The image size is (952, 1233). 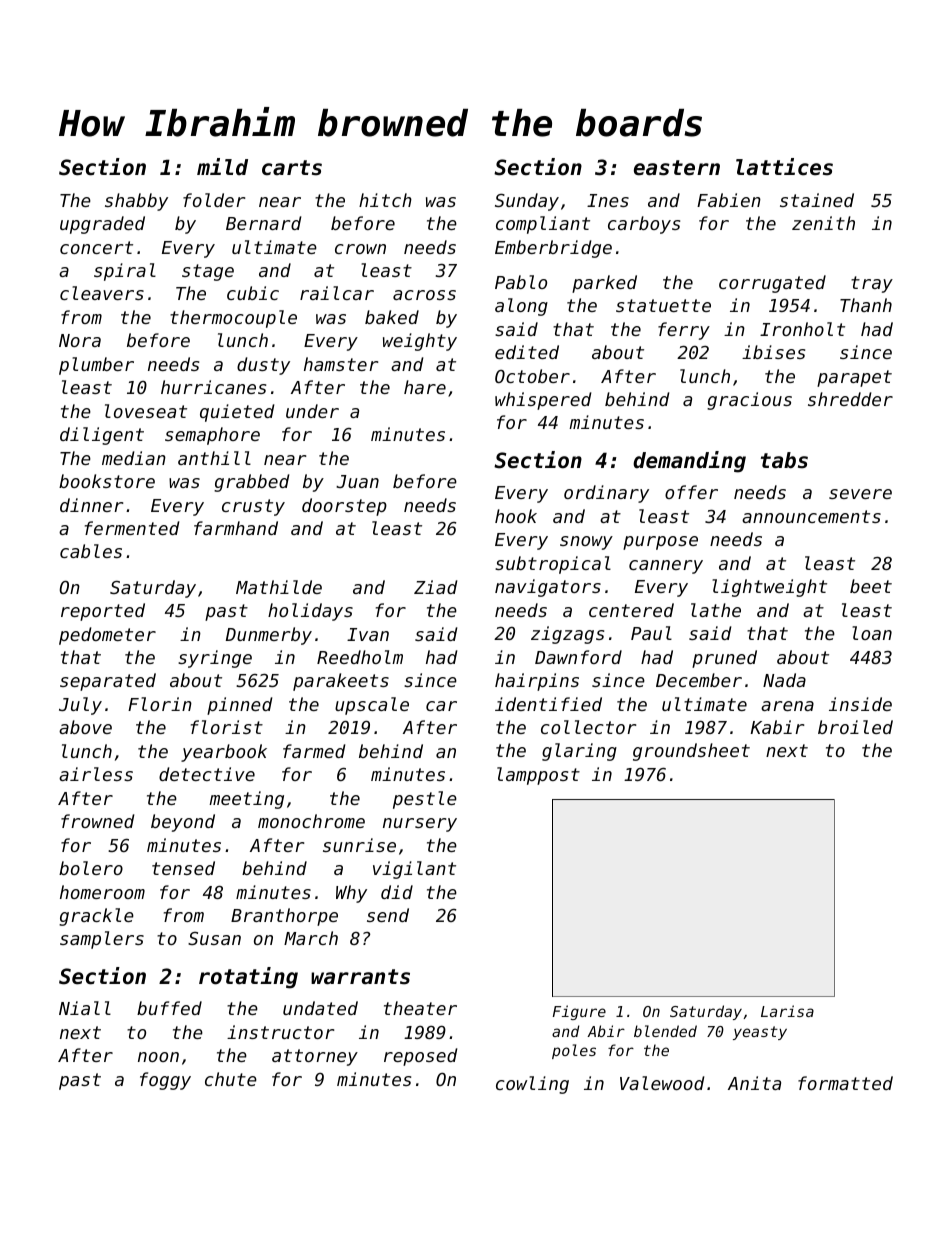 What do you see at coordinates (691, 752) in the screenshot?
I see `groundsheet` at bounding box center [691, 752].
